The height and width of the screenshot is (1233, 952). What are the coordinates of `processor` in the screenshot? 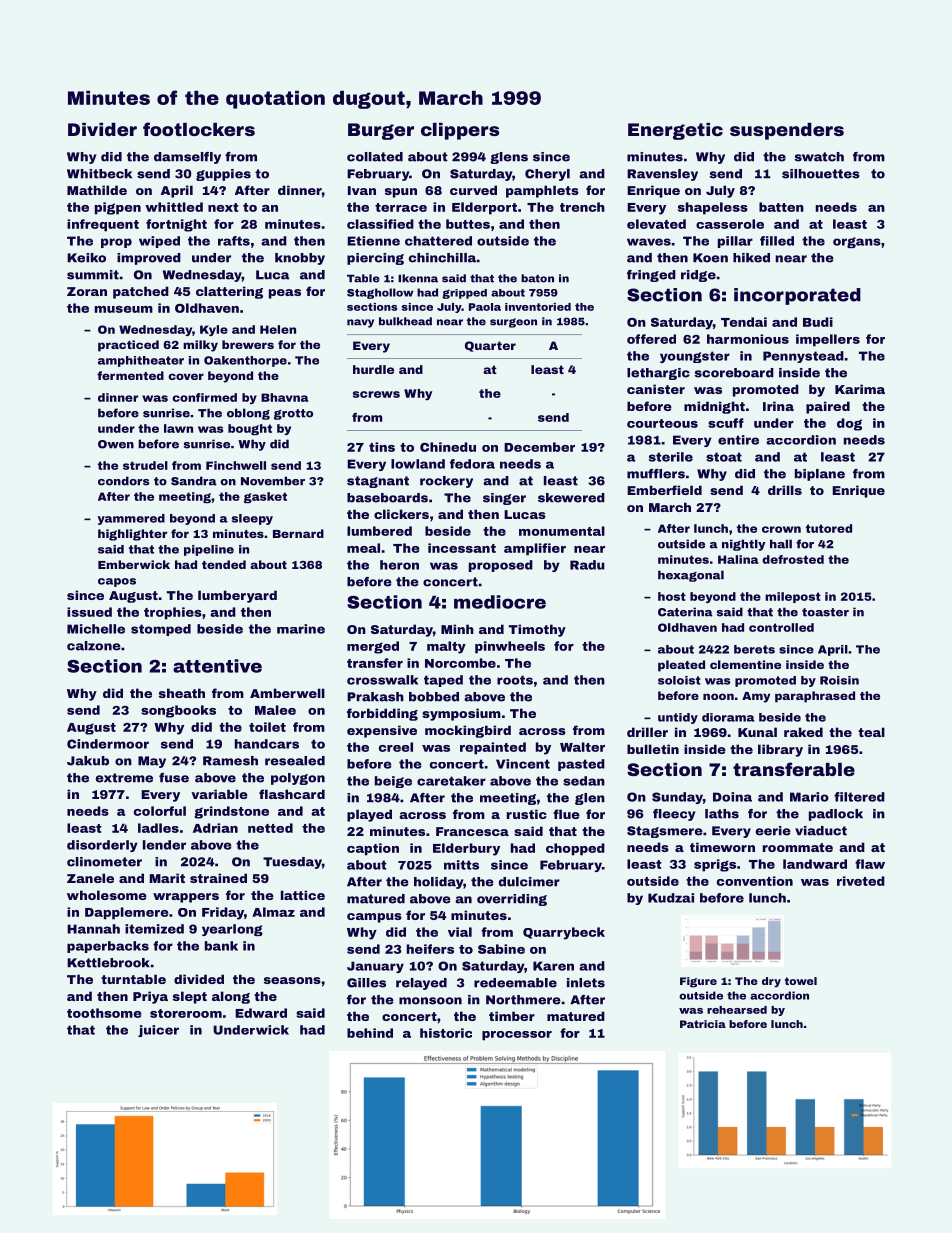 It's located at (517, 1036).
